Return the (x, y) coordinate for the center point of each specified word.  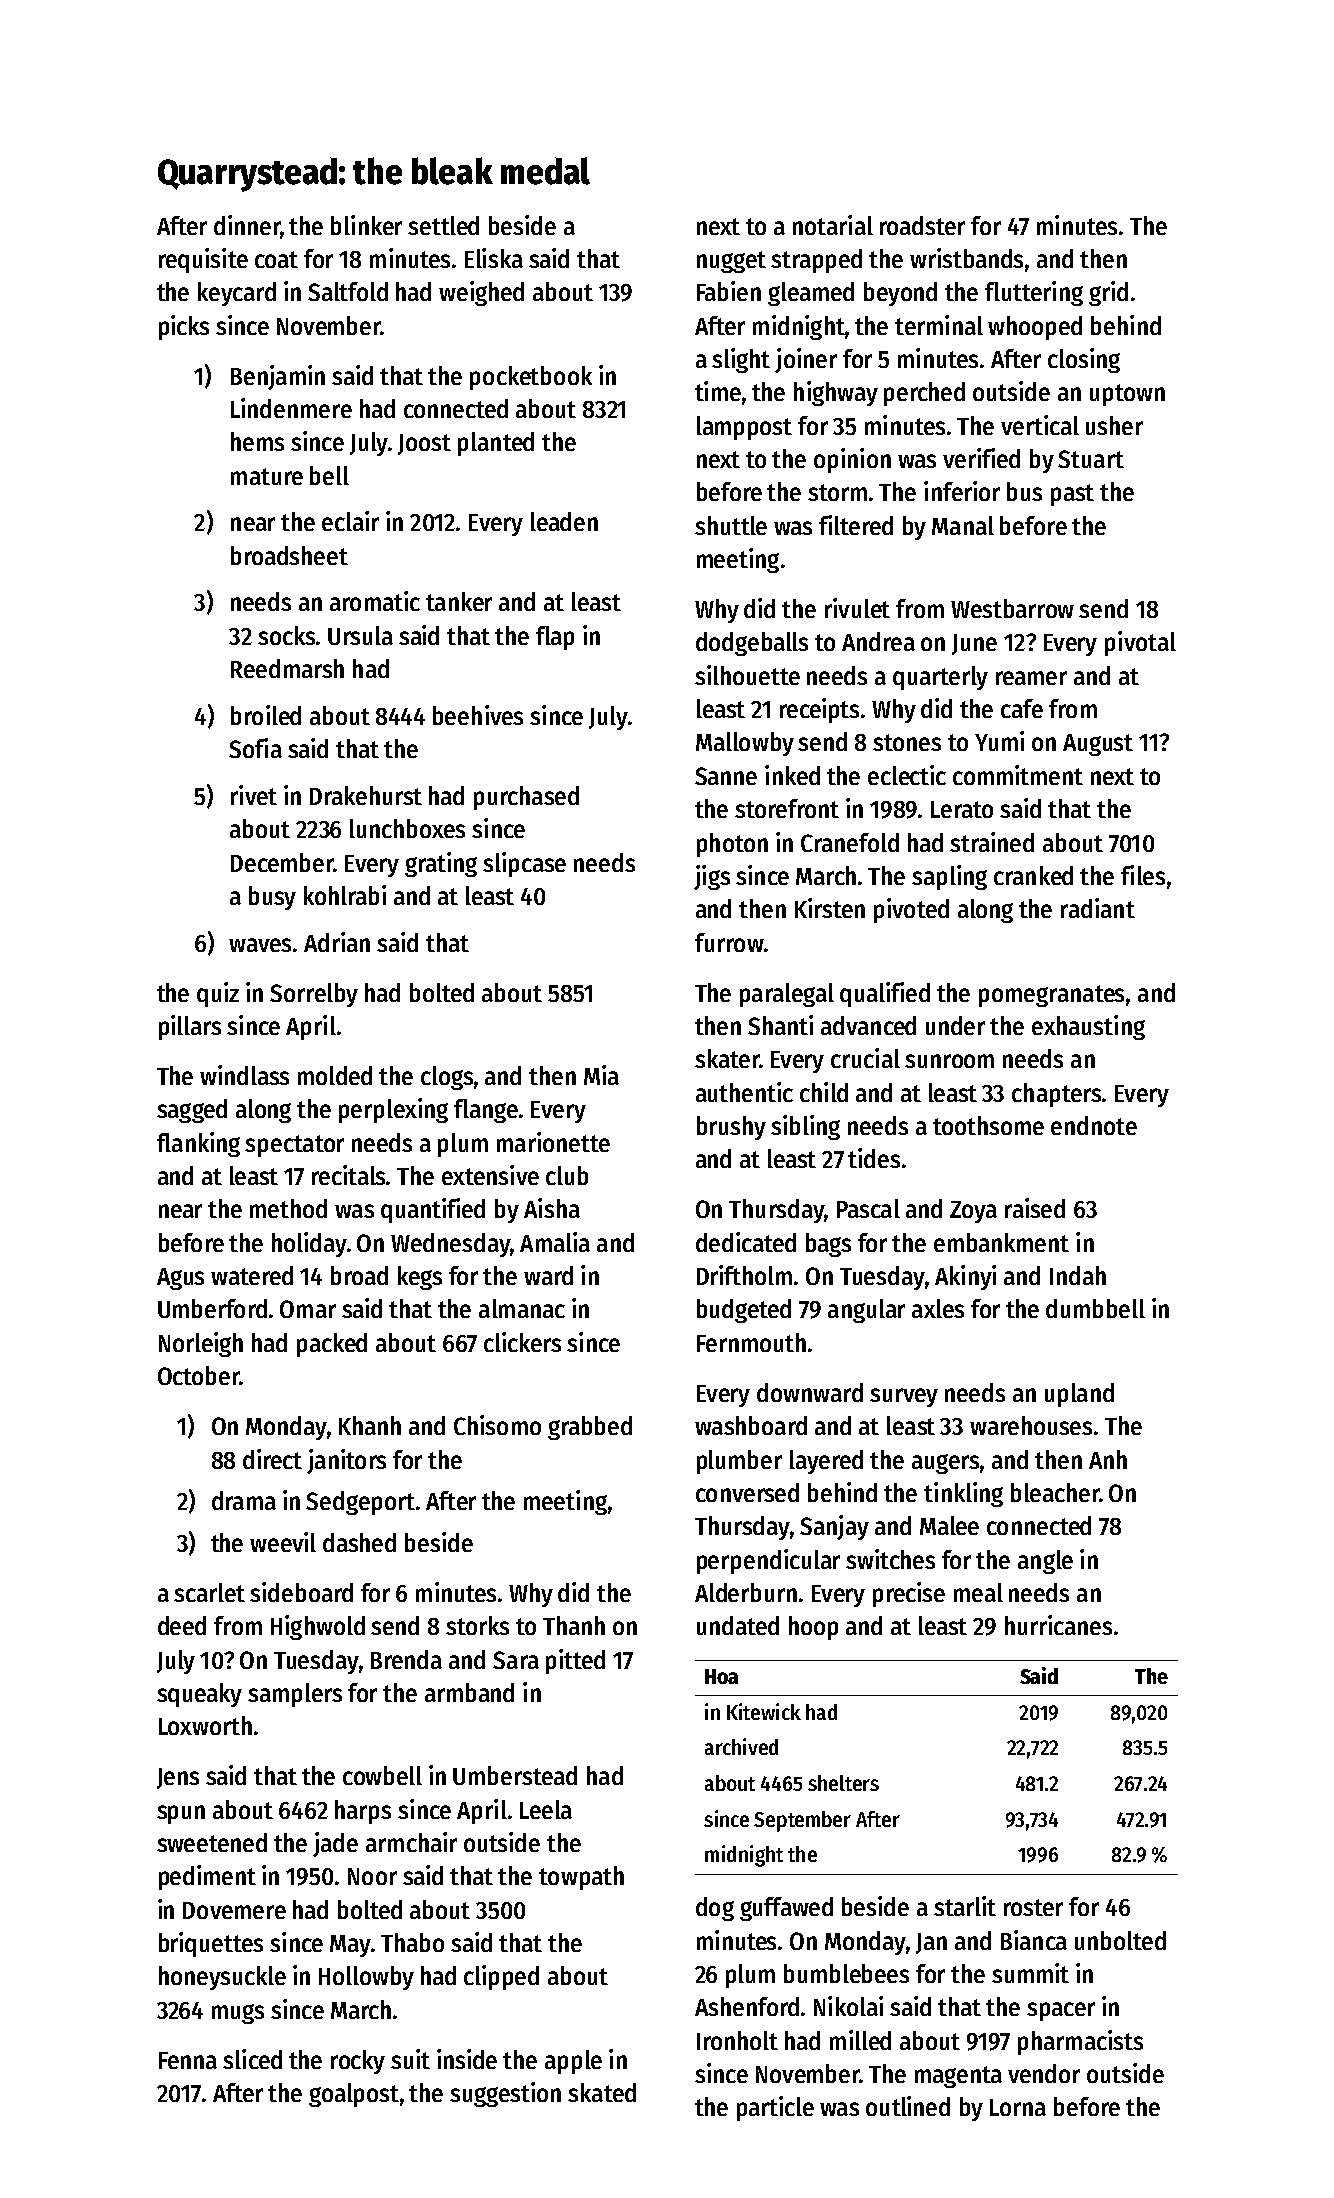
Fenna (188, 2060)
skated (602, 2092)
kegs (420, 1278)
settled (443, 225)
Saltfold (348, 291)
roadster (922, 225)
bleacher (1055, 1492)
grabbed (590, 1428)
